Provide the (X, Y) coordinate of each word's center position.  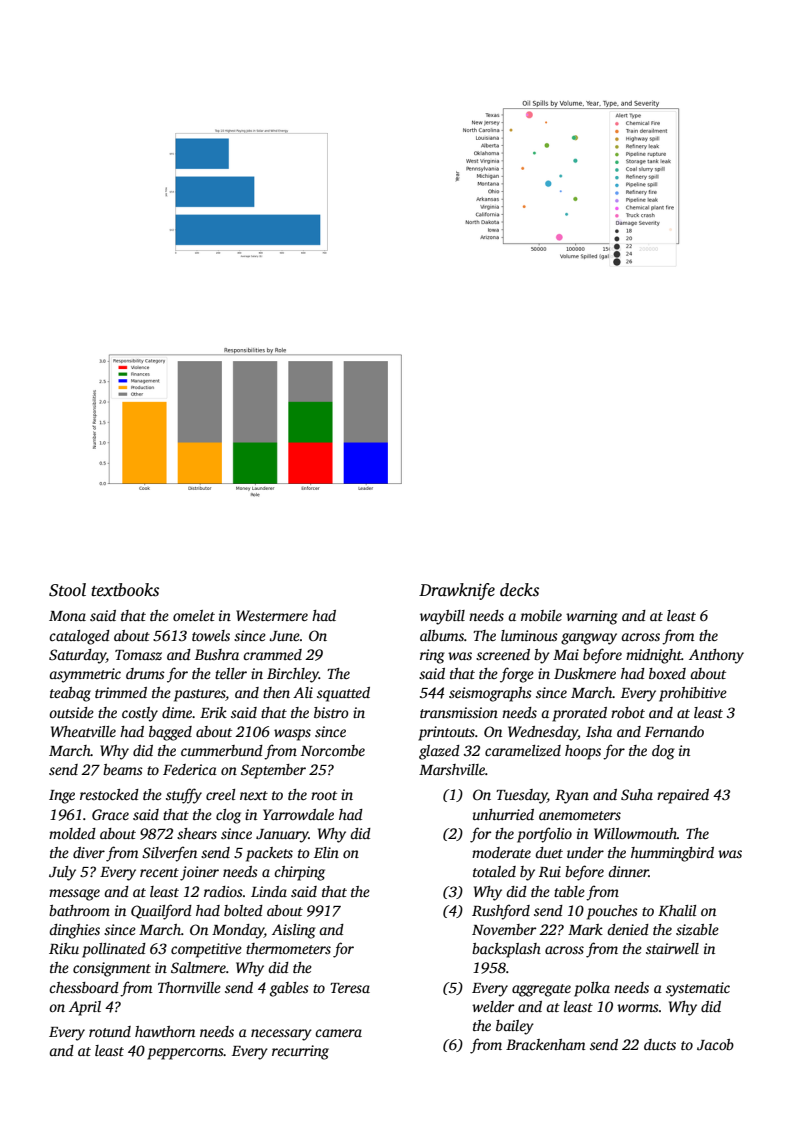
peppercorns (185, 1054)
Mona (67, 616)
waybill (442, 617)
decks (519, 590)
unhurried (503, 814)
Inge (62, 797)
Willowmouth (635, 833)
